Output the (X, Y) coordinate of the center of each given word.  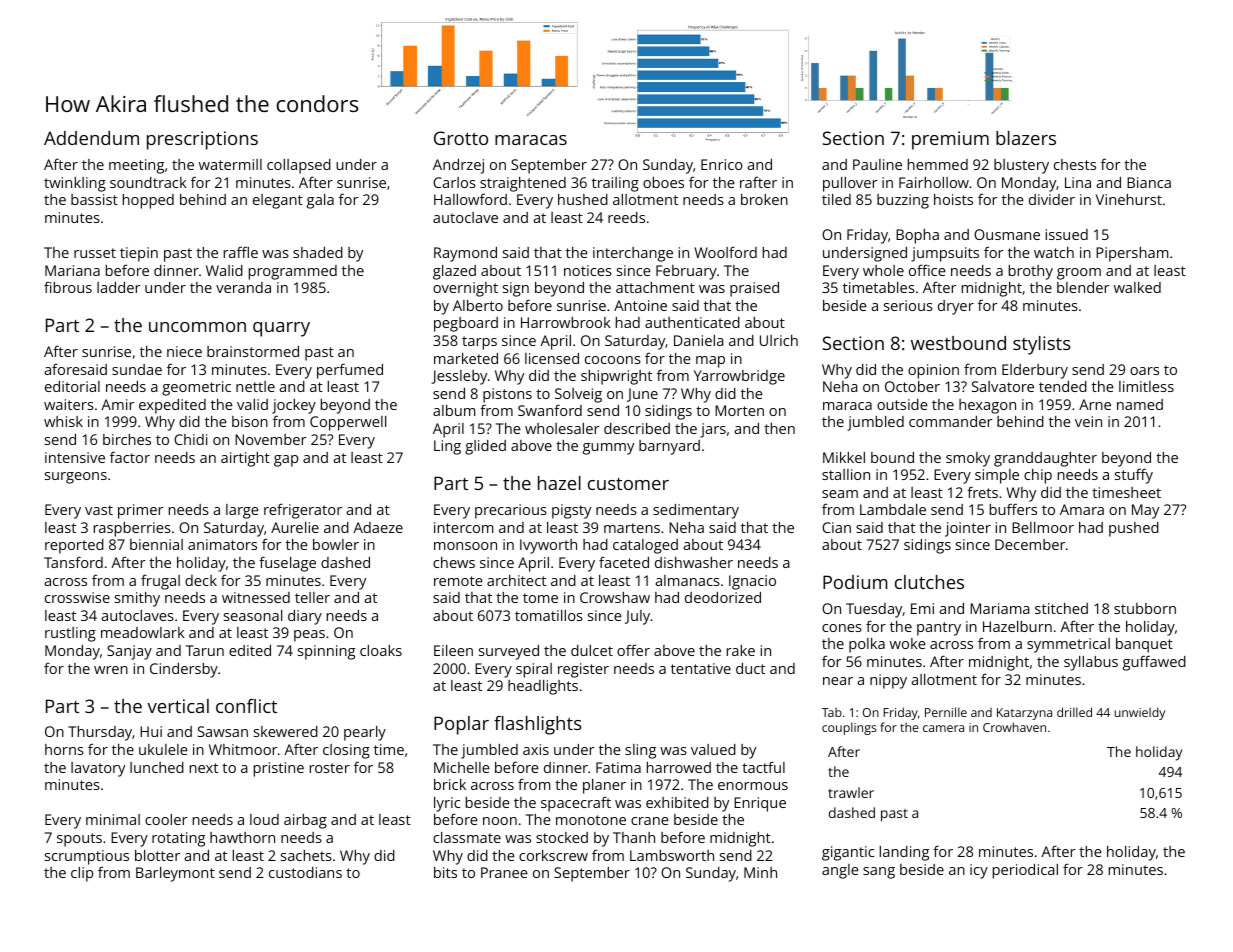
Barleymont (175, 874)
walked (1137, 287)
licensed (552, 358)
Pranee (504, 872)
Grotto (461, 138)
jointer (968, 529)
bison (250, 421)
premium (950, 140)
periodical (1025, 871)
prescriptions (202, 140)
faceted (624, 562)
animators (222, 544)
